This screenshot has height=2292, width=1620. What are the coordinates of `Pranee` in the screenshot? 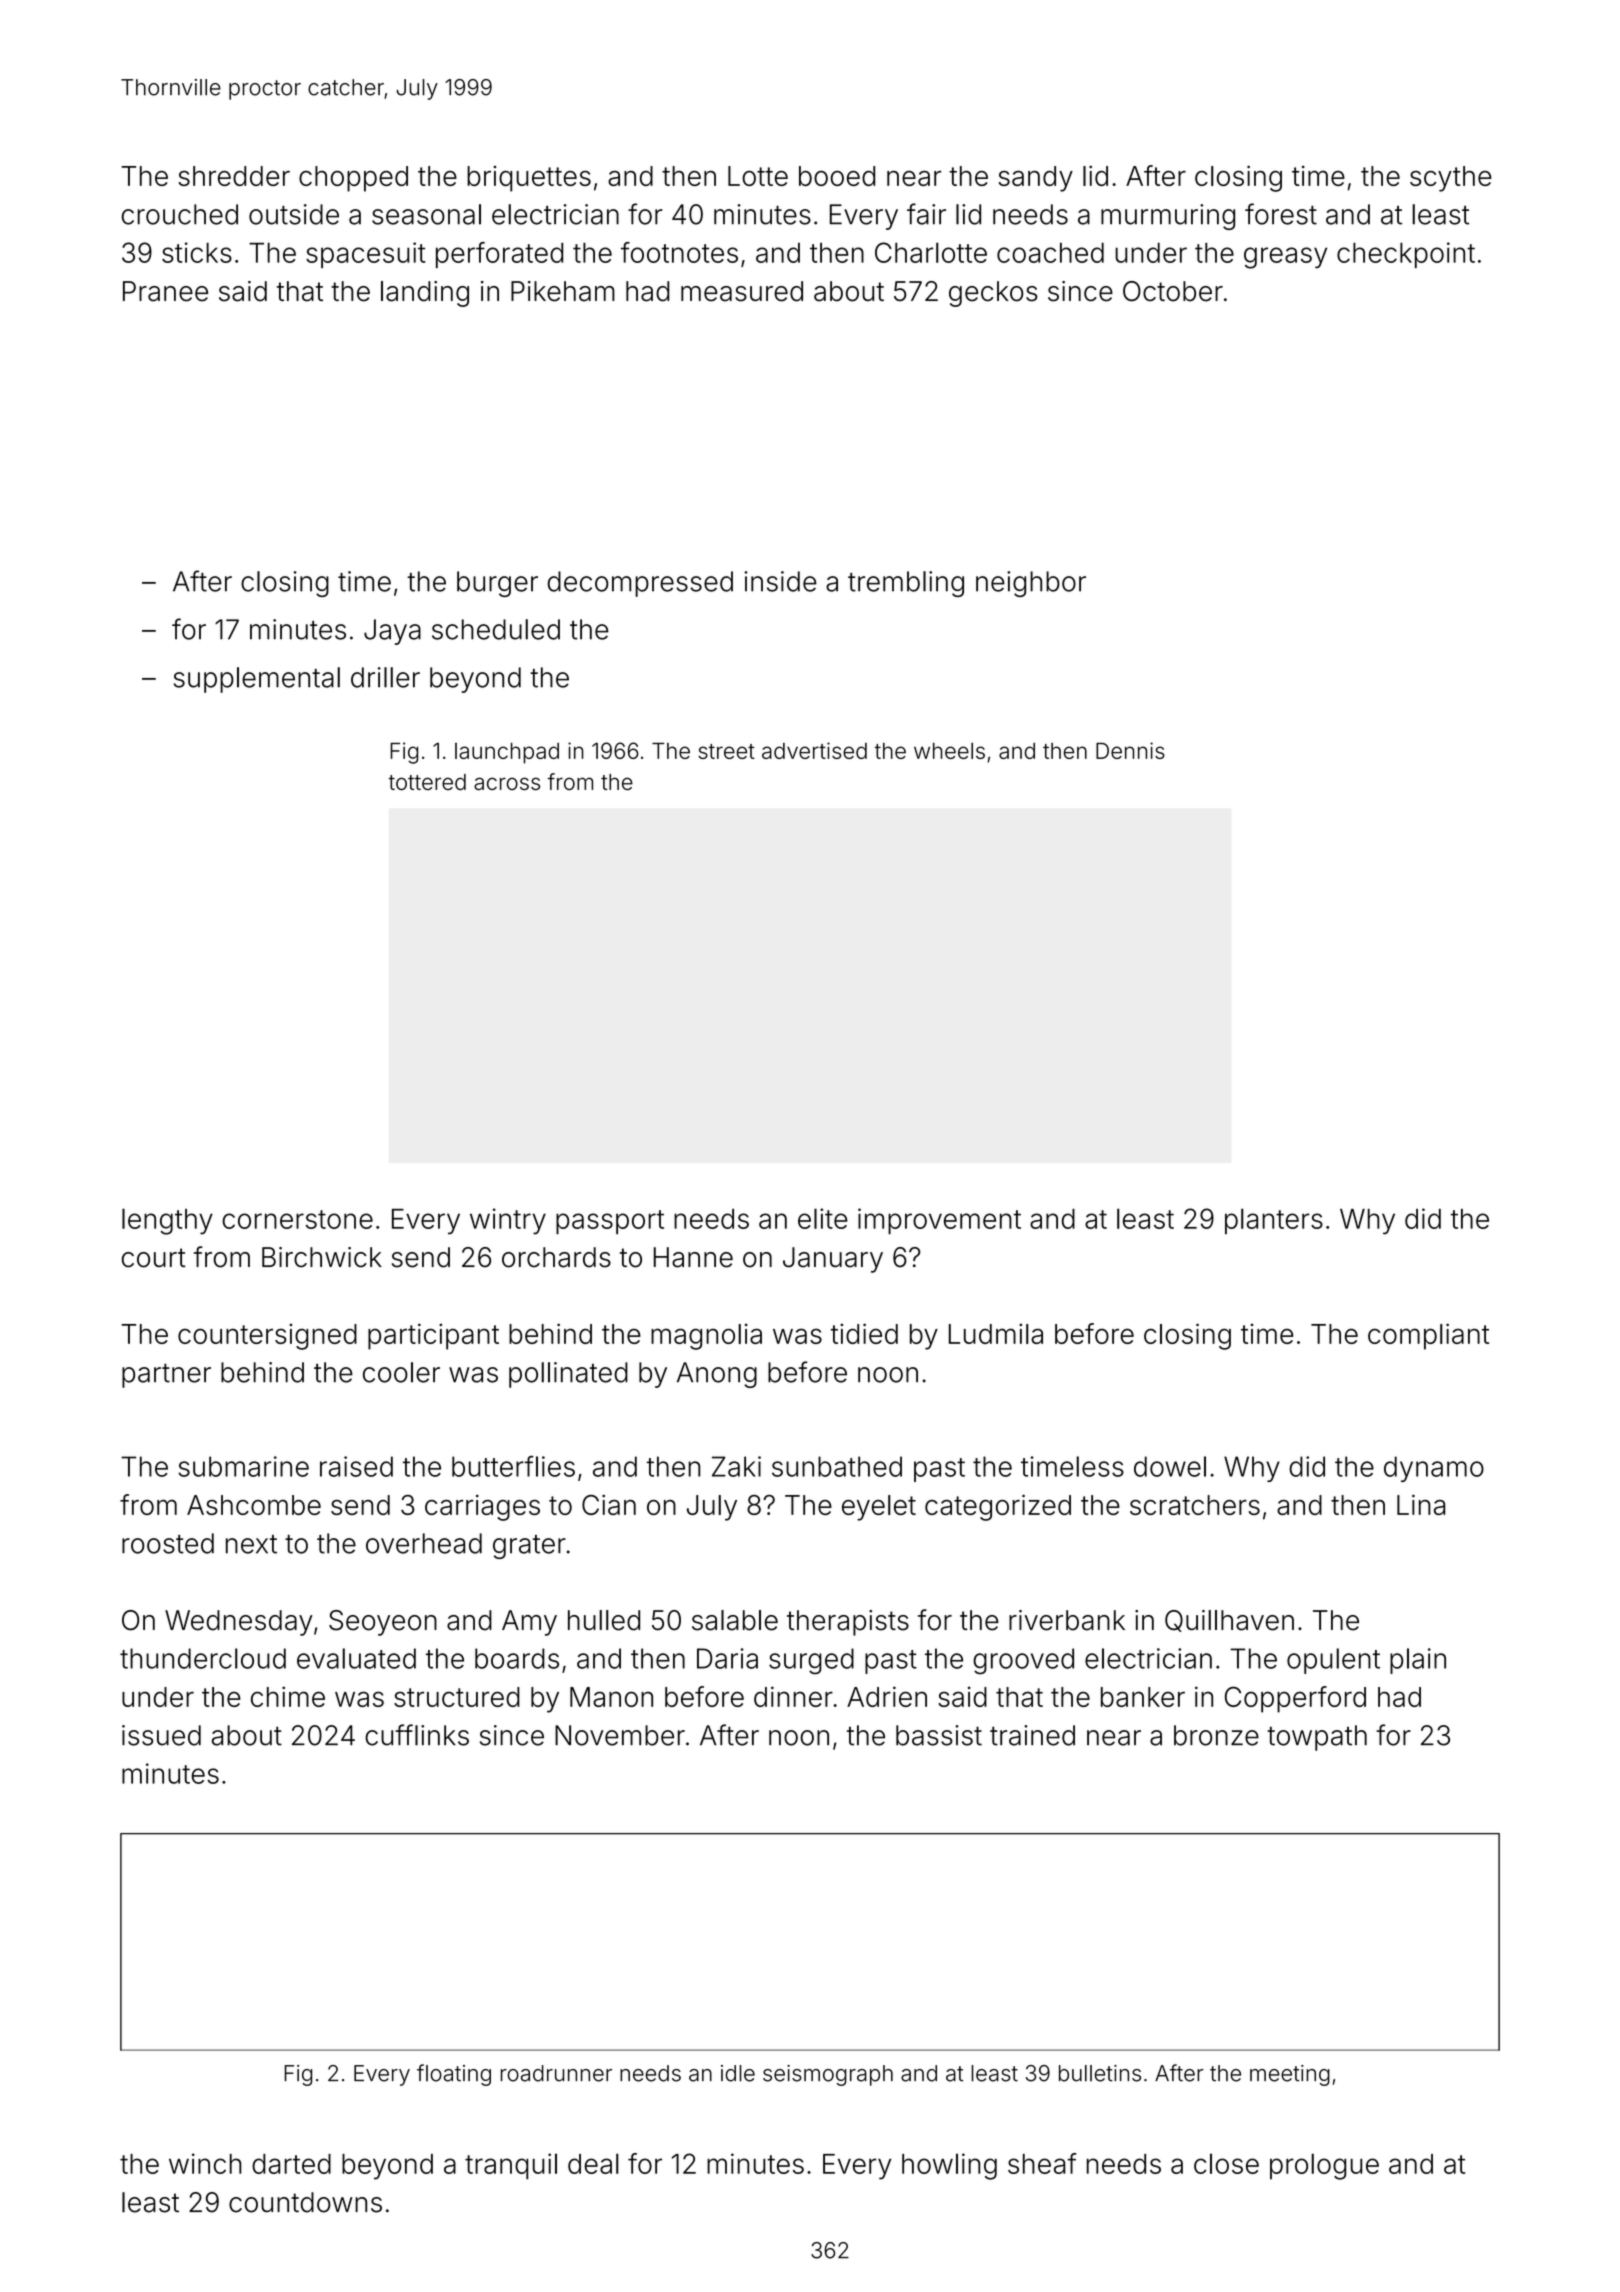 It's located at (165, 291).
